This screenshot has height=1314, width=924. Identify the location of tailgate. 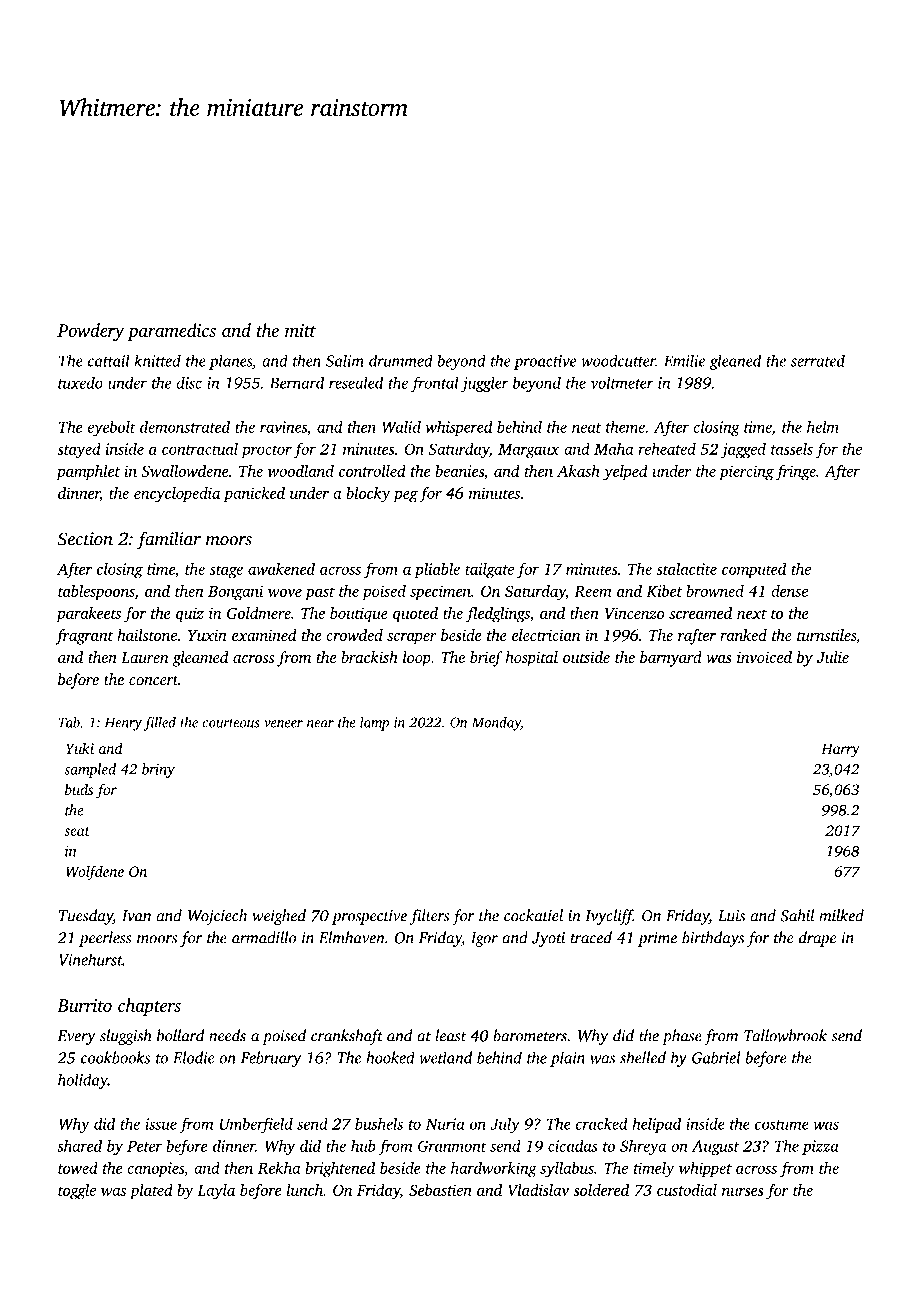
(489, 571).
